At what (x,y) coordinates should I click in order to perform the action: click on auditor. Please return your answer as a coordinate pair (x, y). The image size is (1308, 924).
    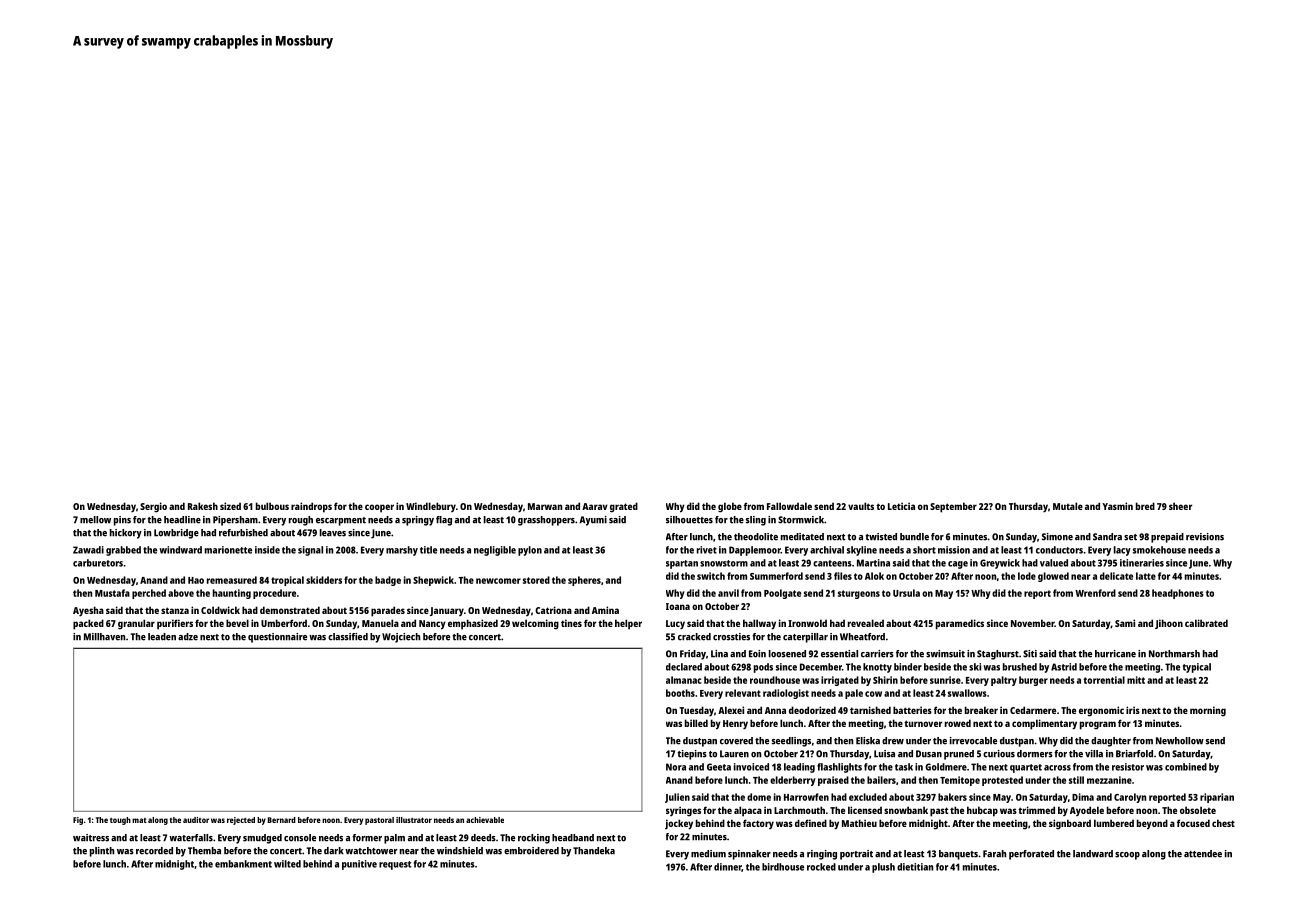
    Looking at the image, I should click on (196, 820).
